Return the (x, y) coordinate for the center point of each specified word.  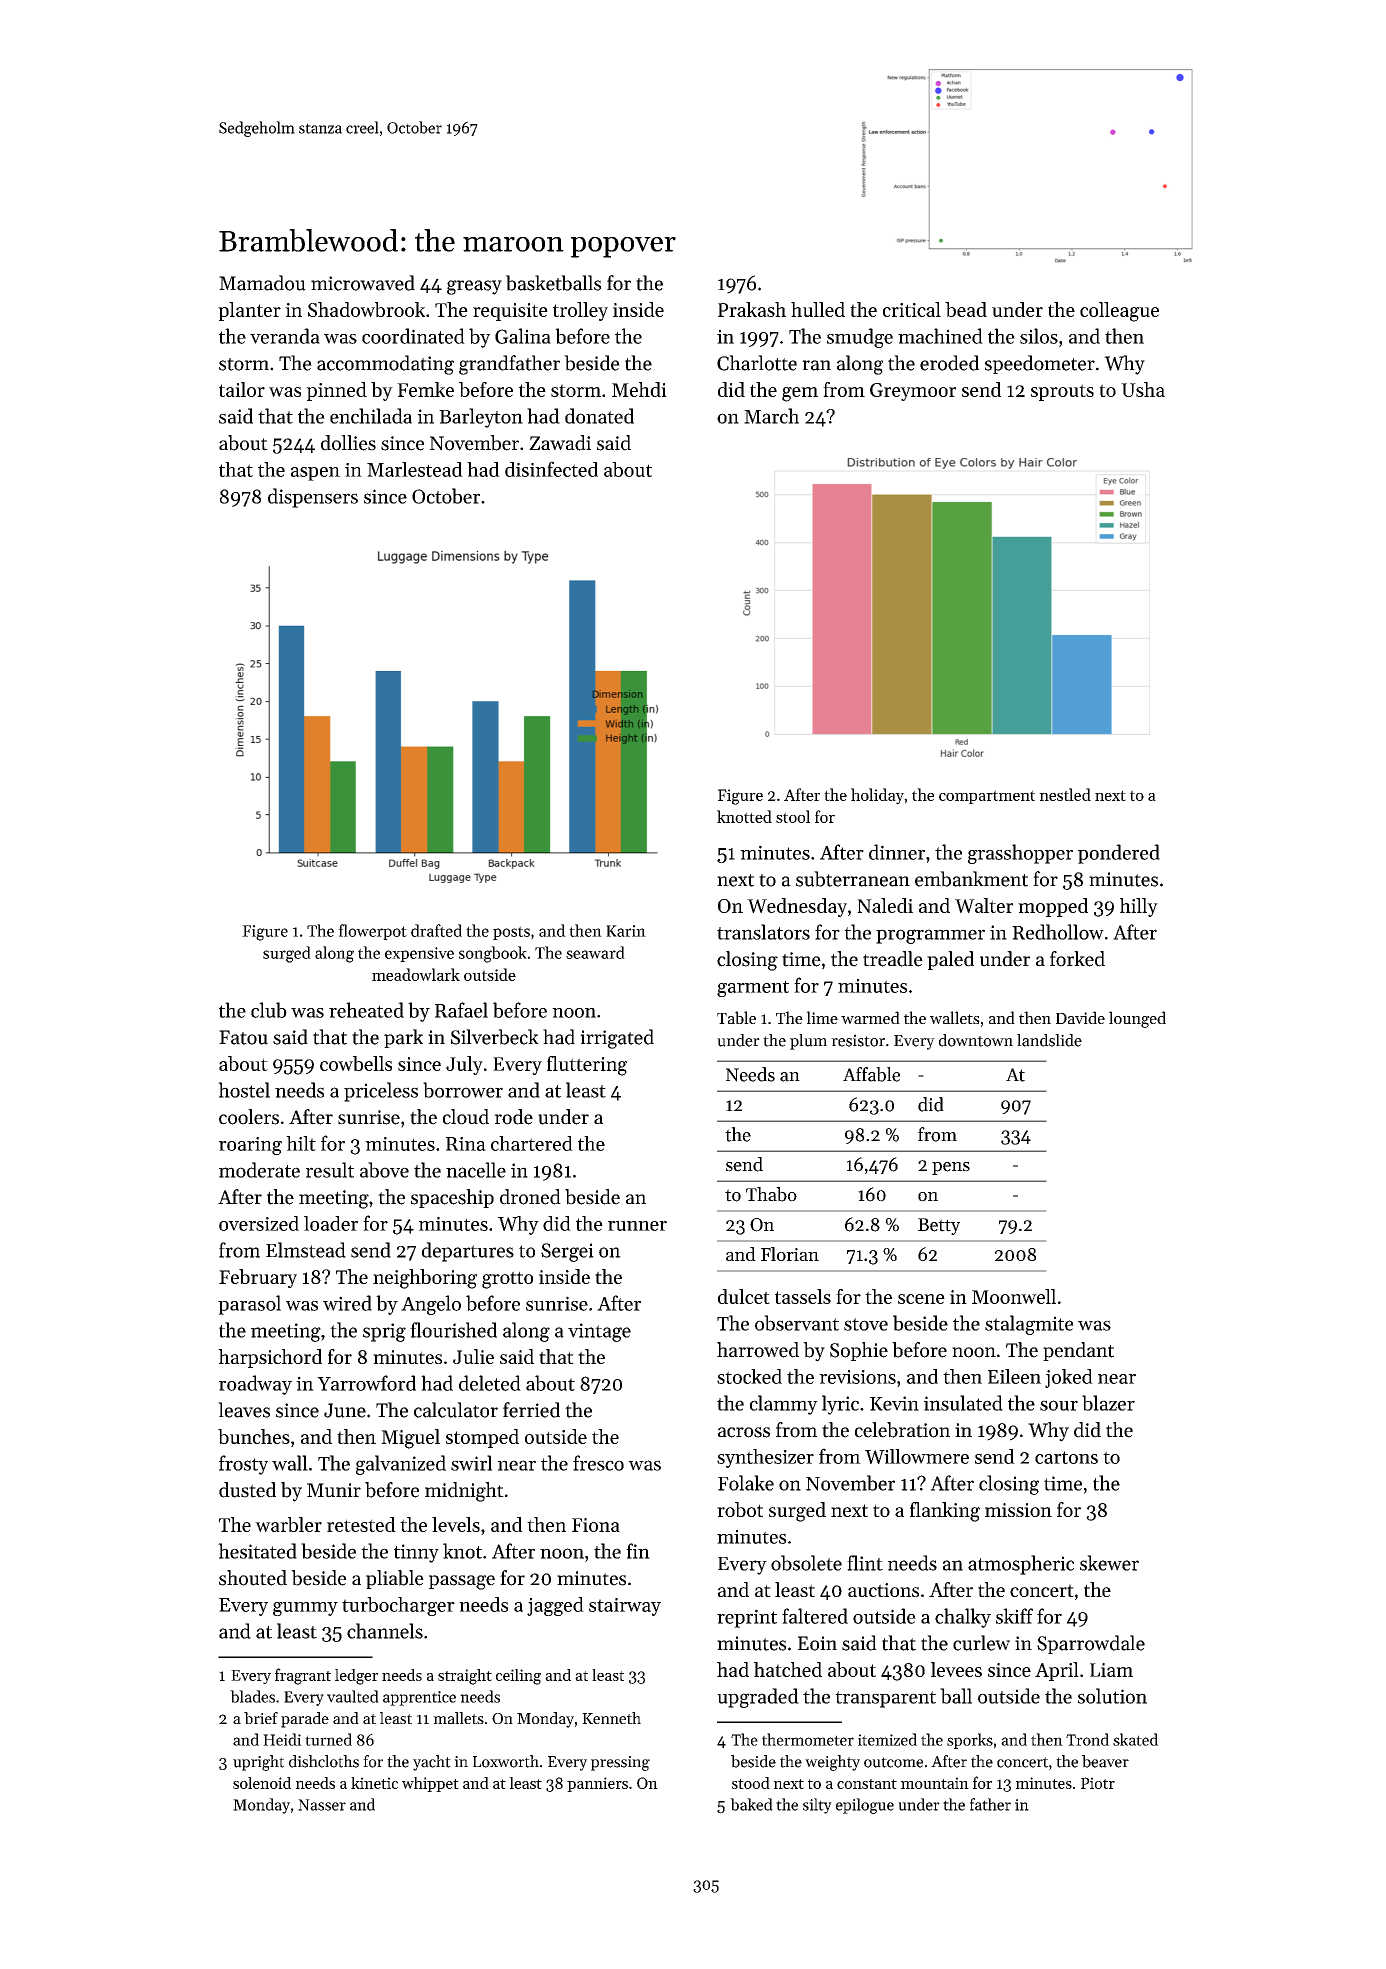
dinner (897, 852)
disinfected (551, 469)
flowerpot (372, 932)
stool (793, 816)
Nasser (322, 1805)
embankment (971, 879)
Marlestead (415, 469)
